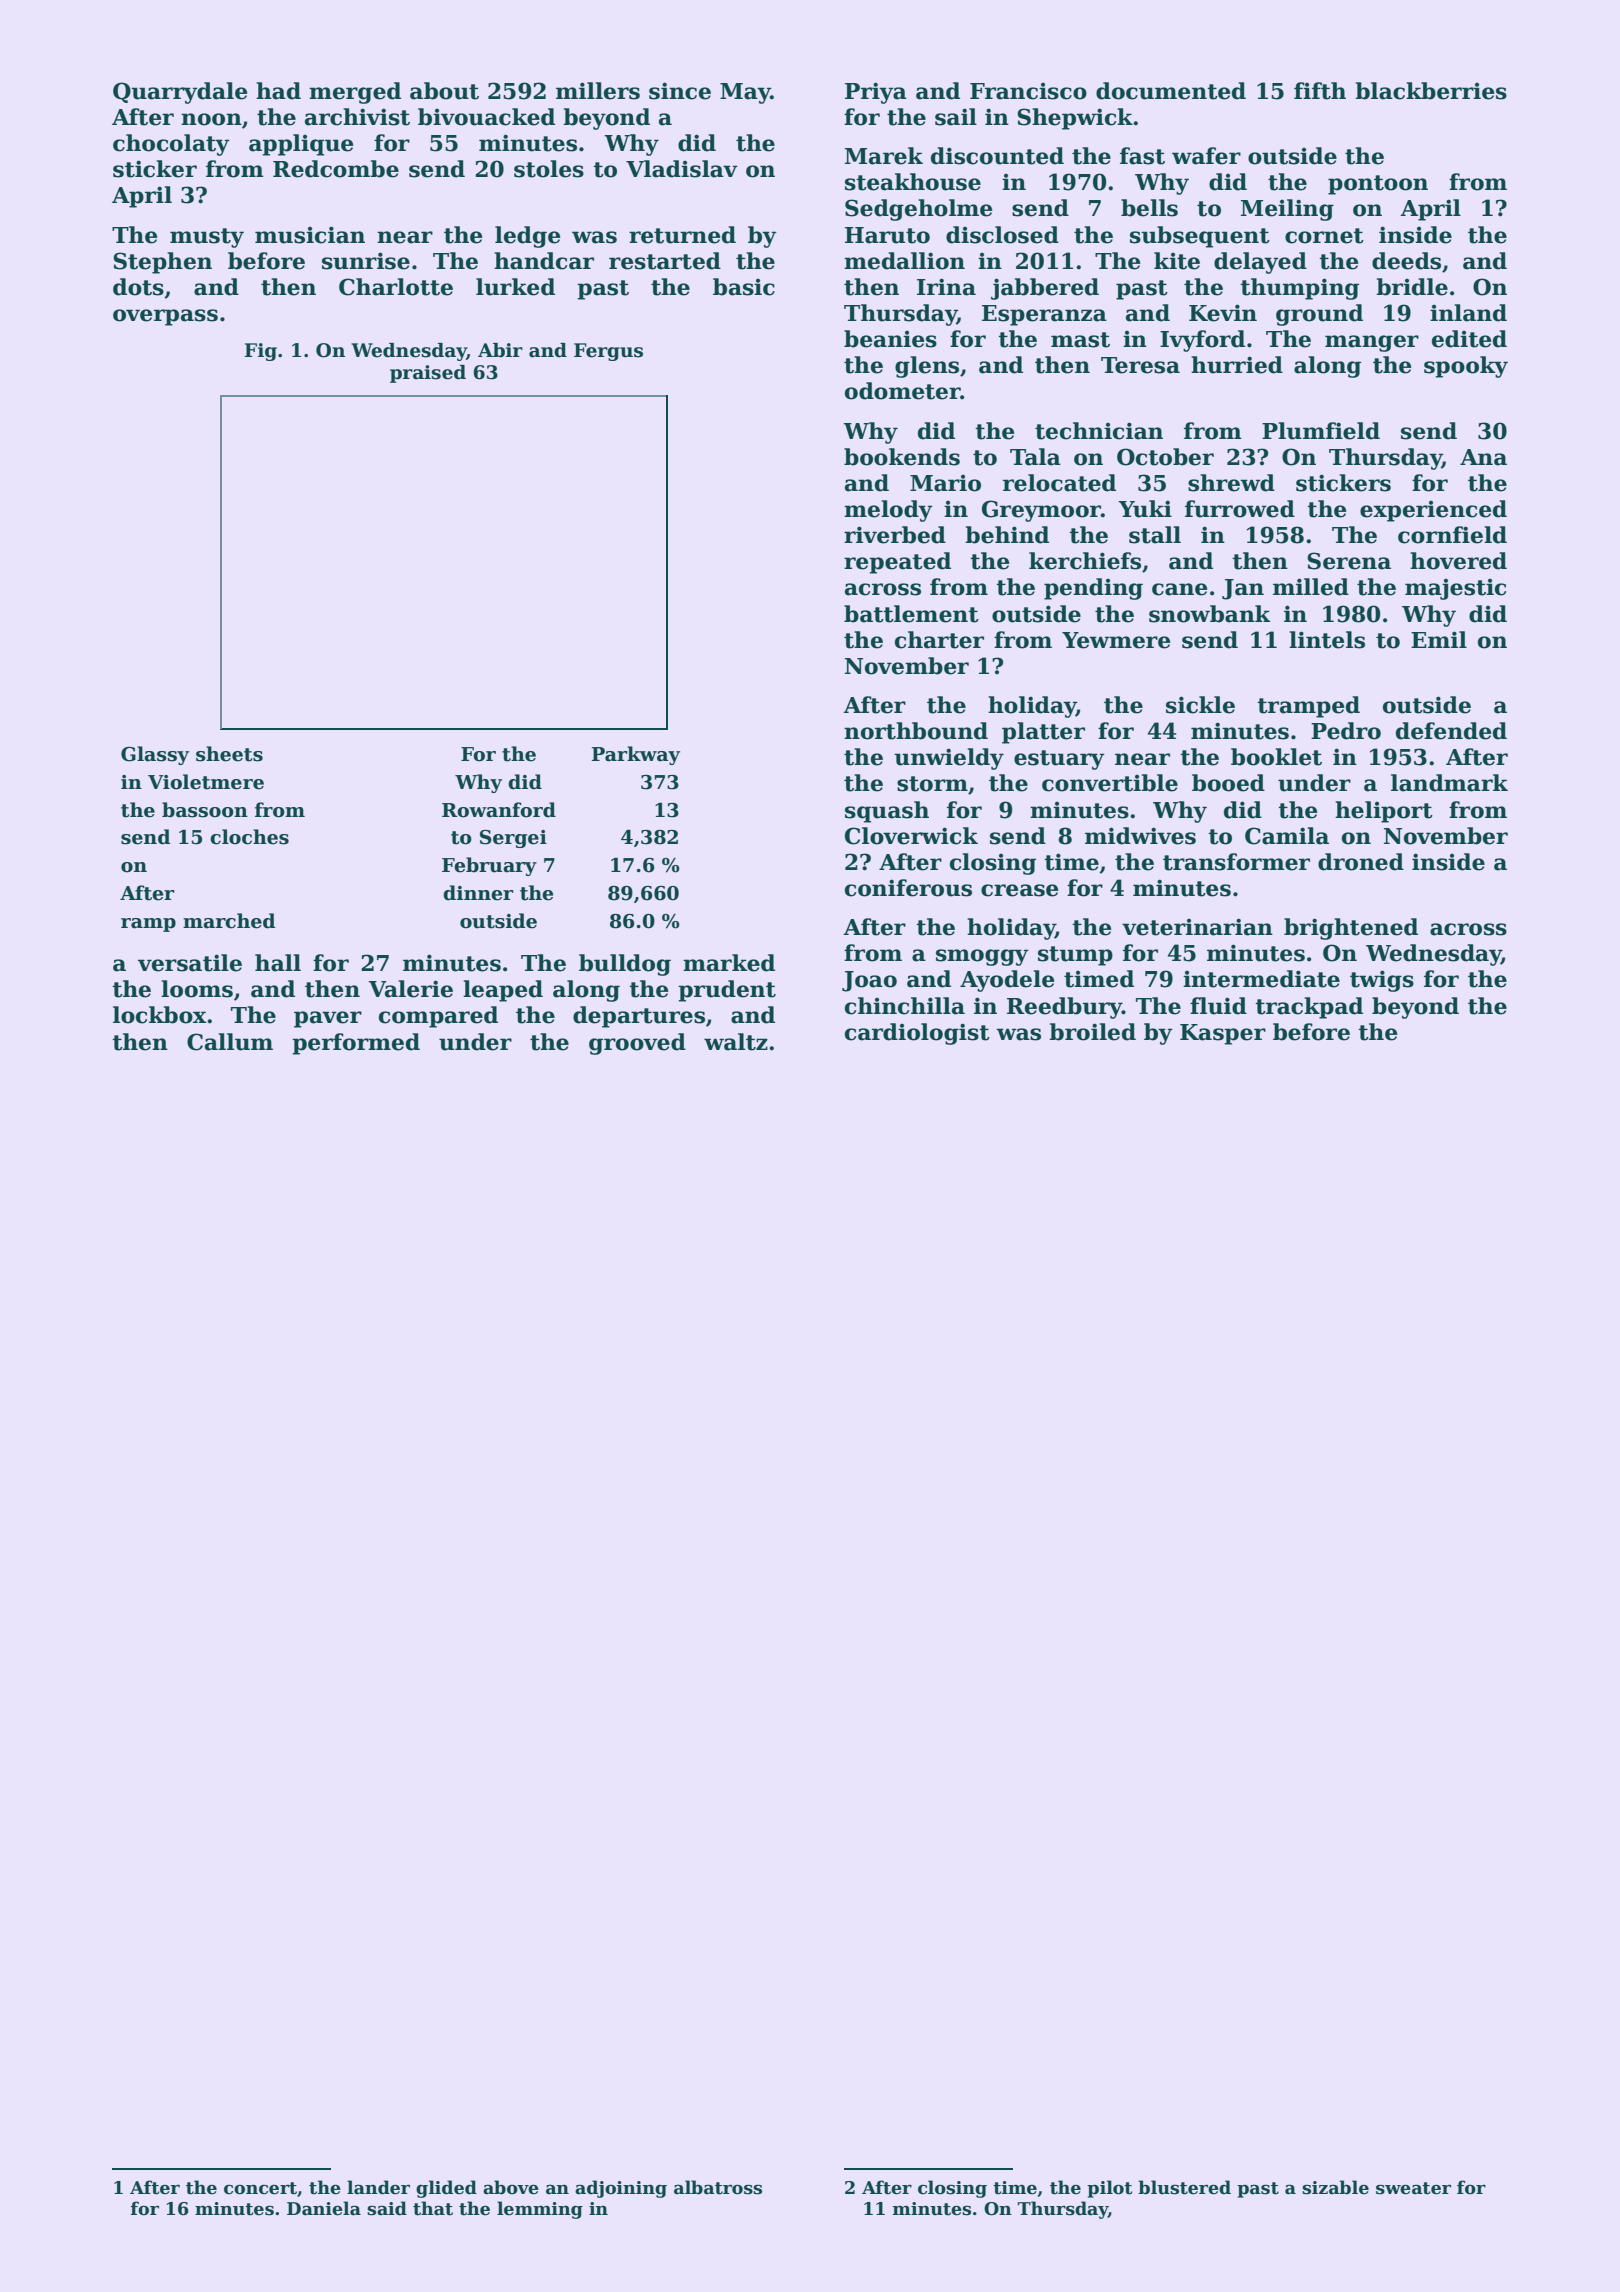  What do you see at coordinates (513, 839) in the screenshot?
I see `Sergei` at bounding box center [513, 839].
